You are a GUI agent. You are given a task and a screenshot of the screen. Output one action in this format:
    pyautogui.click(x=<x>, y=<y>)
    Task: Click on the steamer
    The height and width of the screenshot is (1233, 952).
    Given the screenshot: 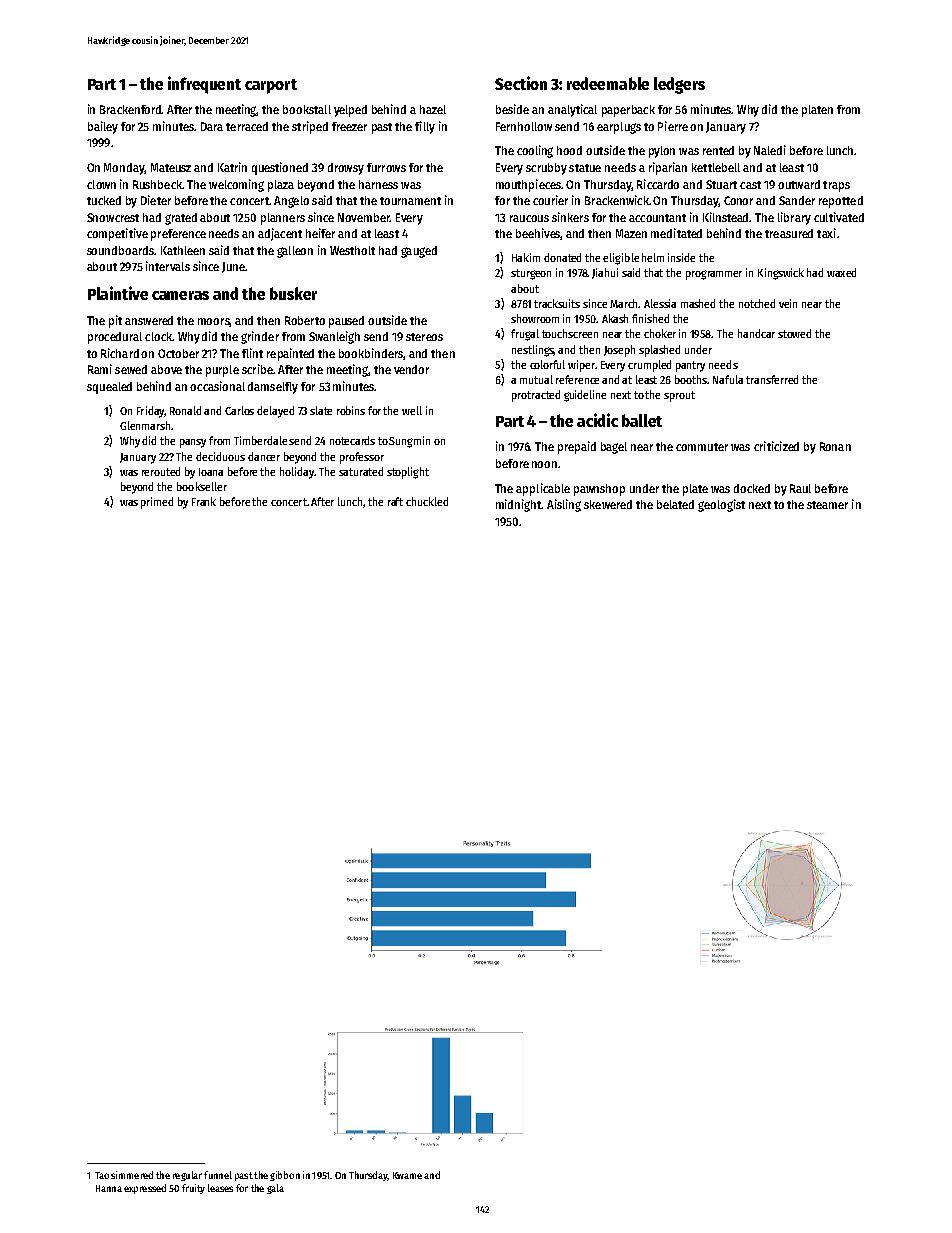 What is the action you would take?
    pyautogui.click(x=827, y=505)
